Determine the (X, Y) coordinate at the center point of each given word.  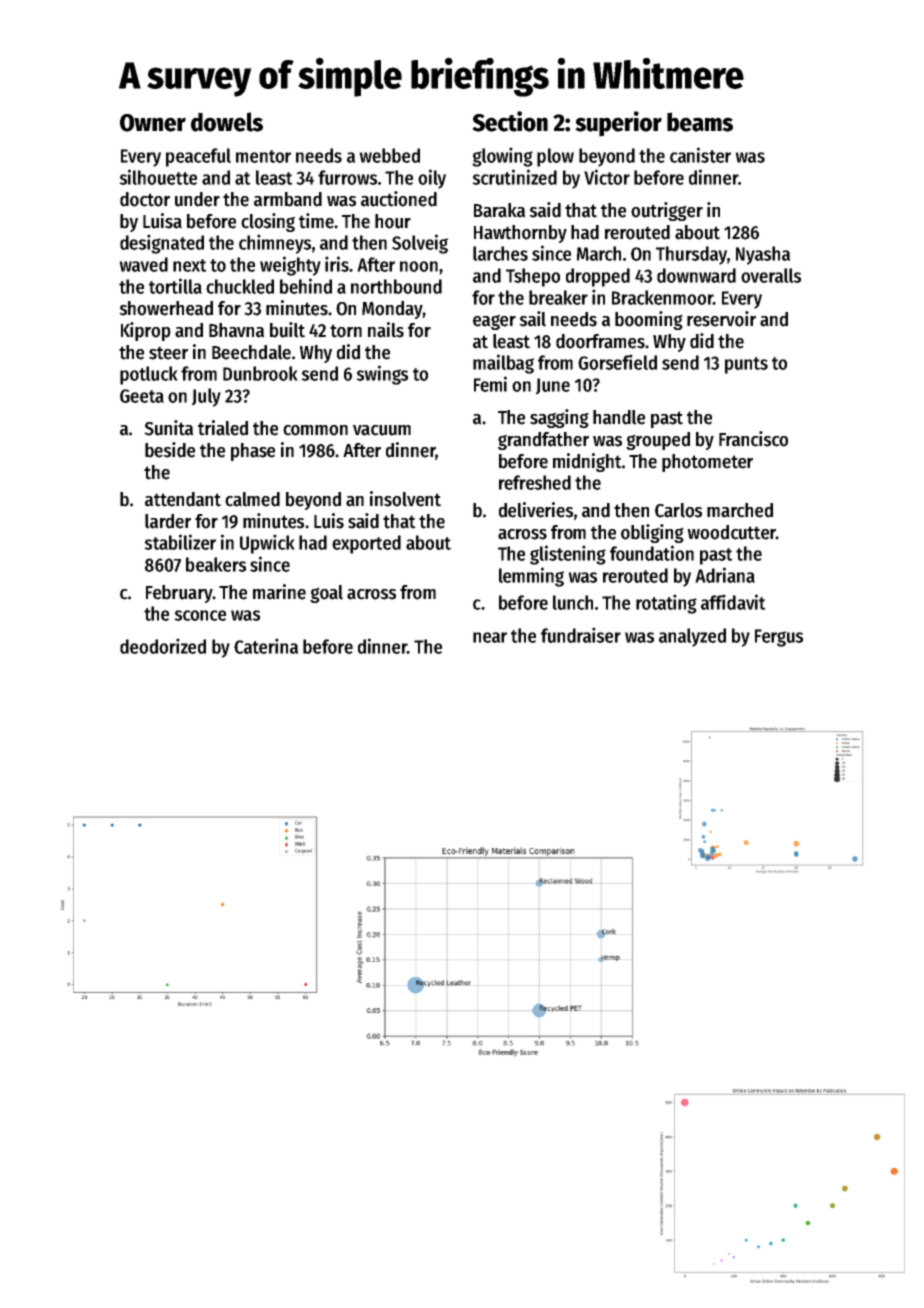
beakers (216, 564)
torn (346, 331)
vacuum (382, 430)
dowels (227, 122)
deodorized (163, 646)
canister (700, 155)
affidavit (733, 602)
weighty (290, 266)
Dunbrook (260, 373)
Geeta (142, 396)
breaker (558, 297)
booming (649, 320)
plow (555, 157)
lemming (531, 577)
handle (619, 417)
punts (746, 365)
